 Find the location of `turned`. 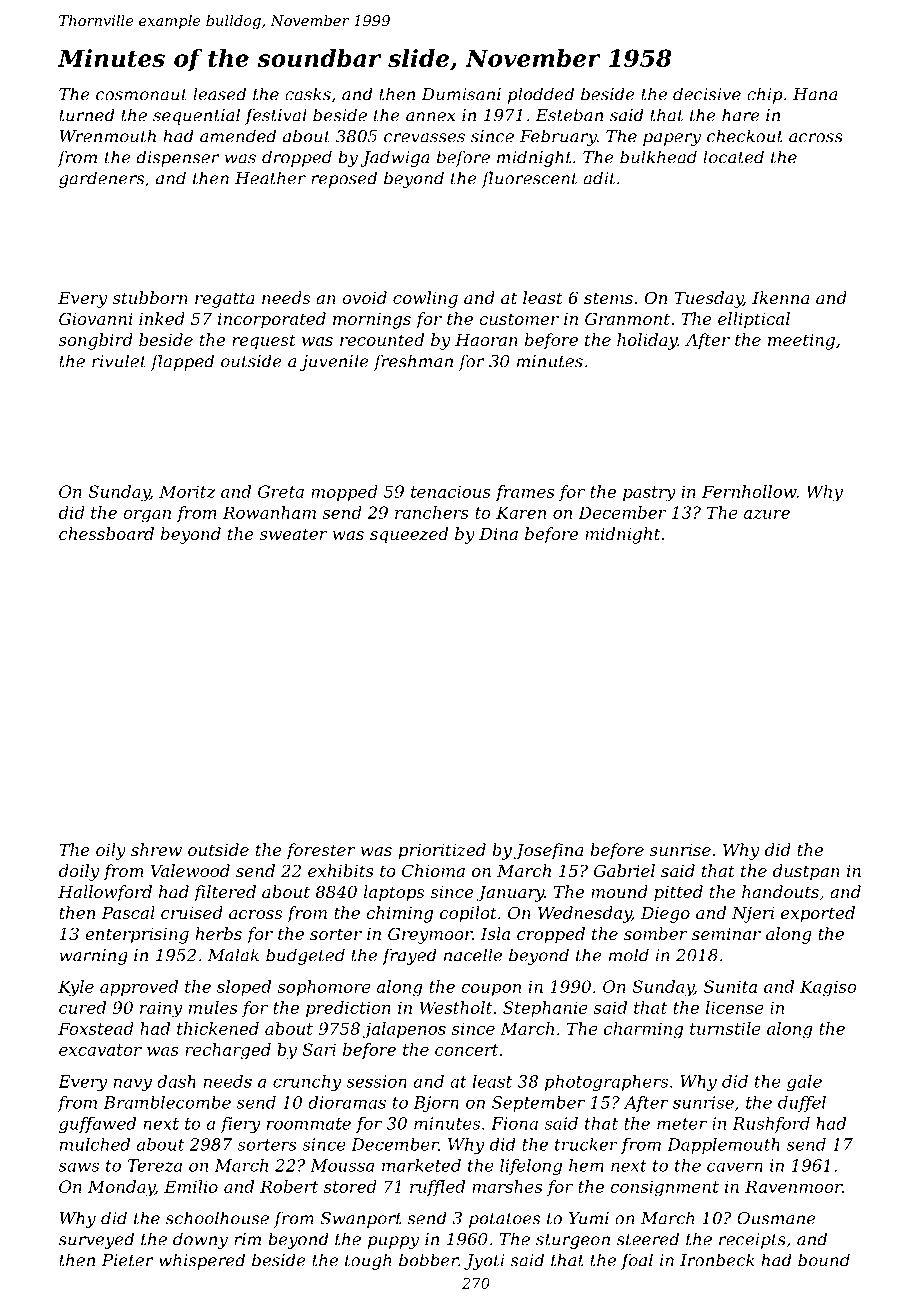

turned is located at coordinates (87, 115).
